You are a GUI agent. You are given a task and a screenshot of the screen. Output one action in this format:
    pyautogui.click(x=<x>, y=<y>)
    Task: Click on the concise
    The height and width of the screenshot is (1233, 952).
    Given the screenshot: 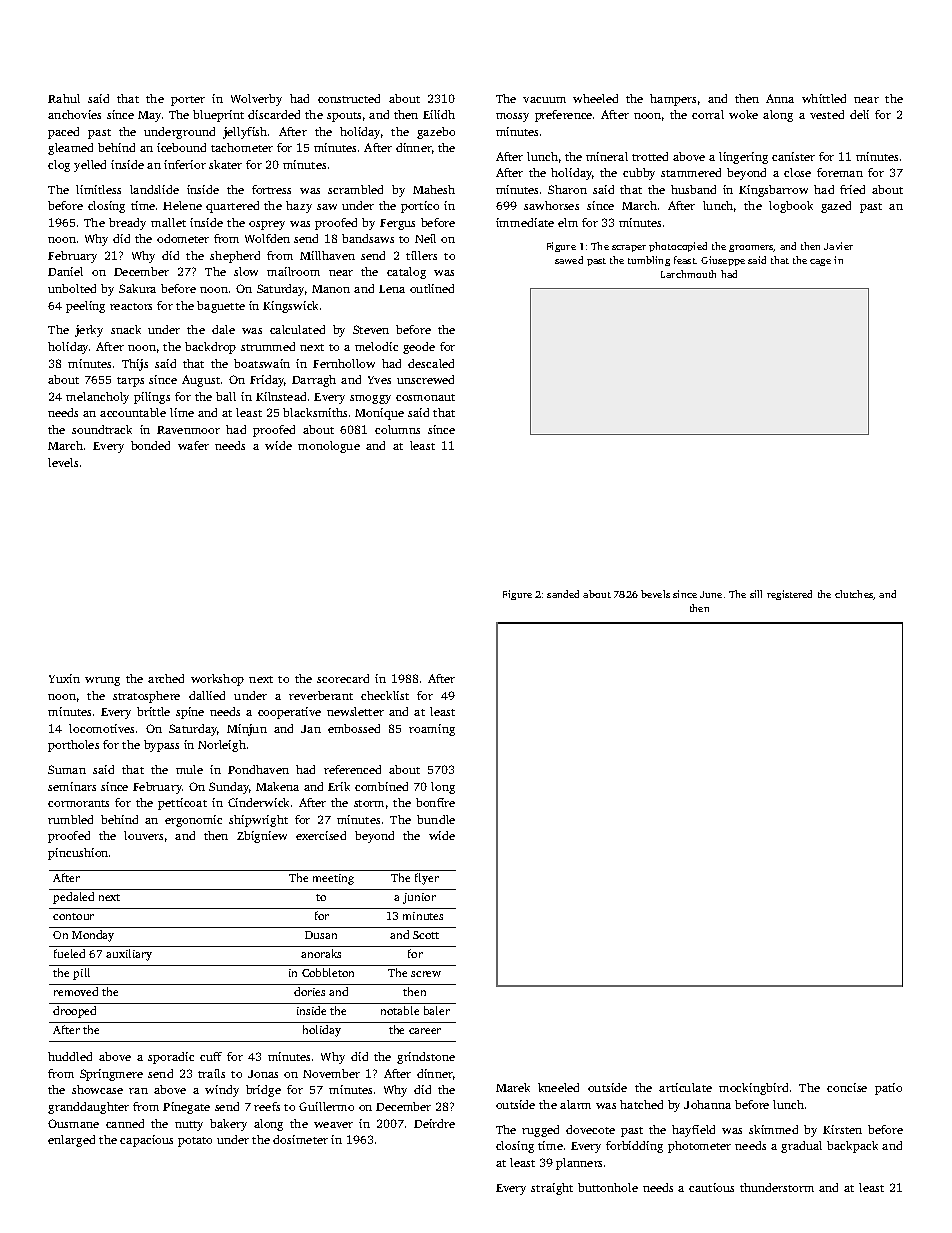 What is the action you would take?
    pyautogui.click(x=847, y=1087)
